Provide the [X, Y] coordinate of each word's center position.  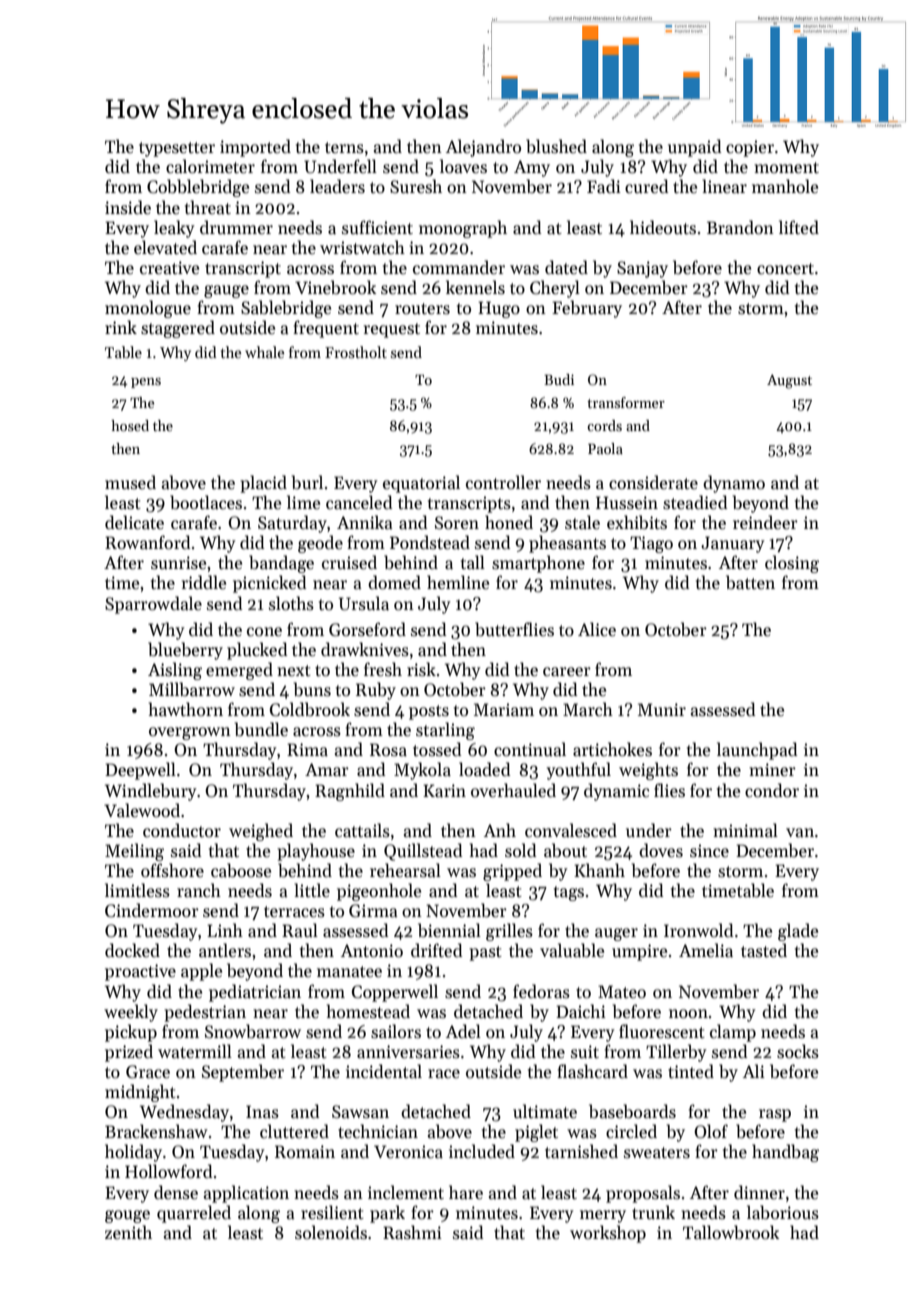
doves [661, 850]
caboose [241, 870]
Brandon [740, 227]
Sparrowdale [153, 605]
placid [263, 484]
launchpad [757, 751]
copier [750, 148]
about [565, 850]
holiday [133, 1153]
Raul [300, 930]
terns [344, 148]
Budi [559, 379]
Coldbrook [310, 709]
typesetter [177, 149]
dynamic [616, 792]
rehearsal [405, 870]
